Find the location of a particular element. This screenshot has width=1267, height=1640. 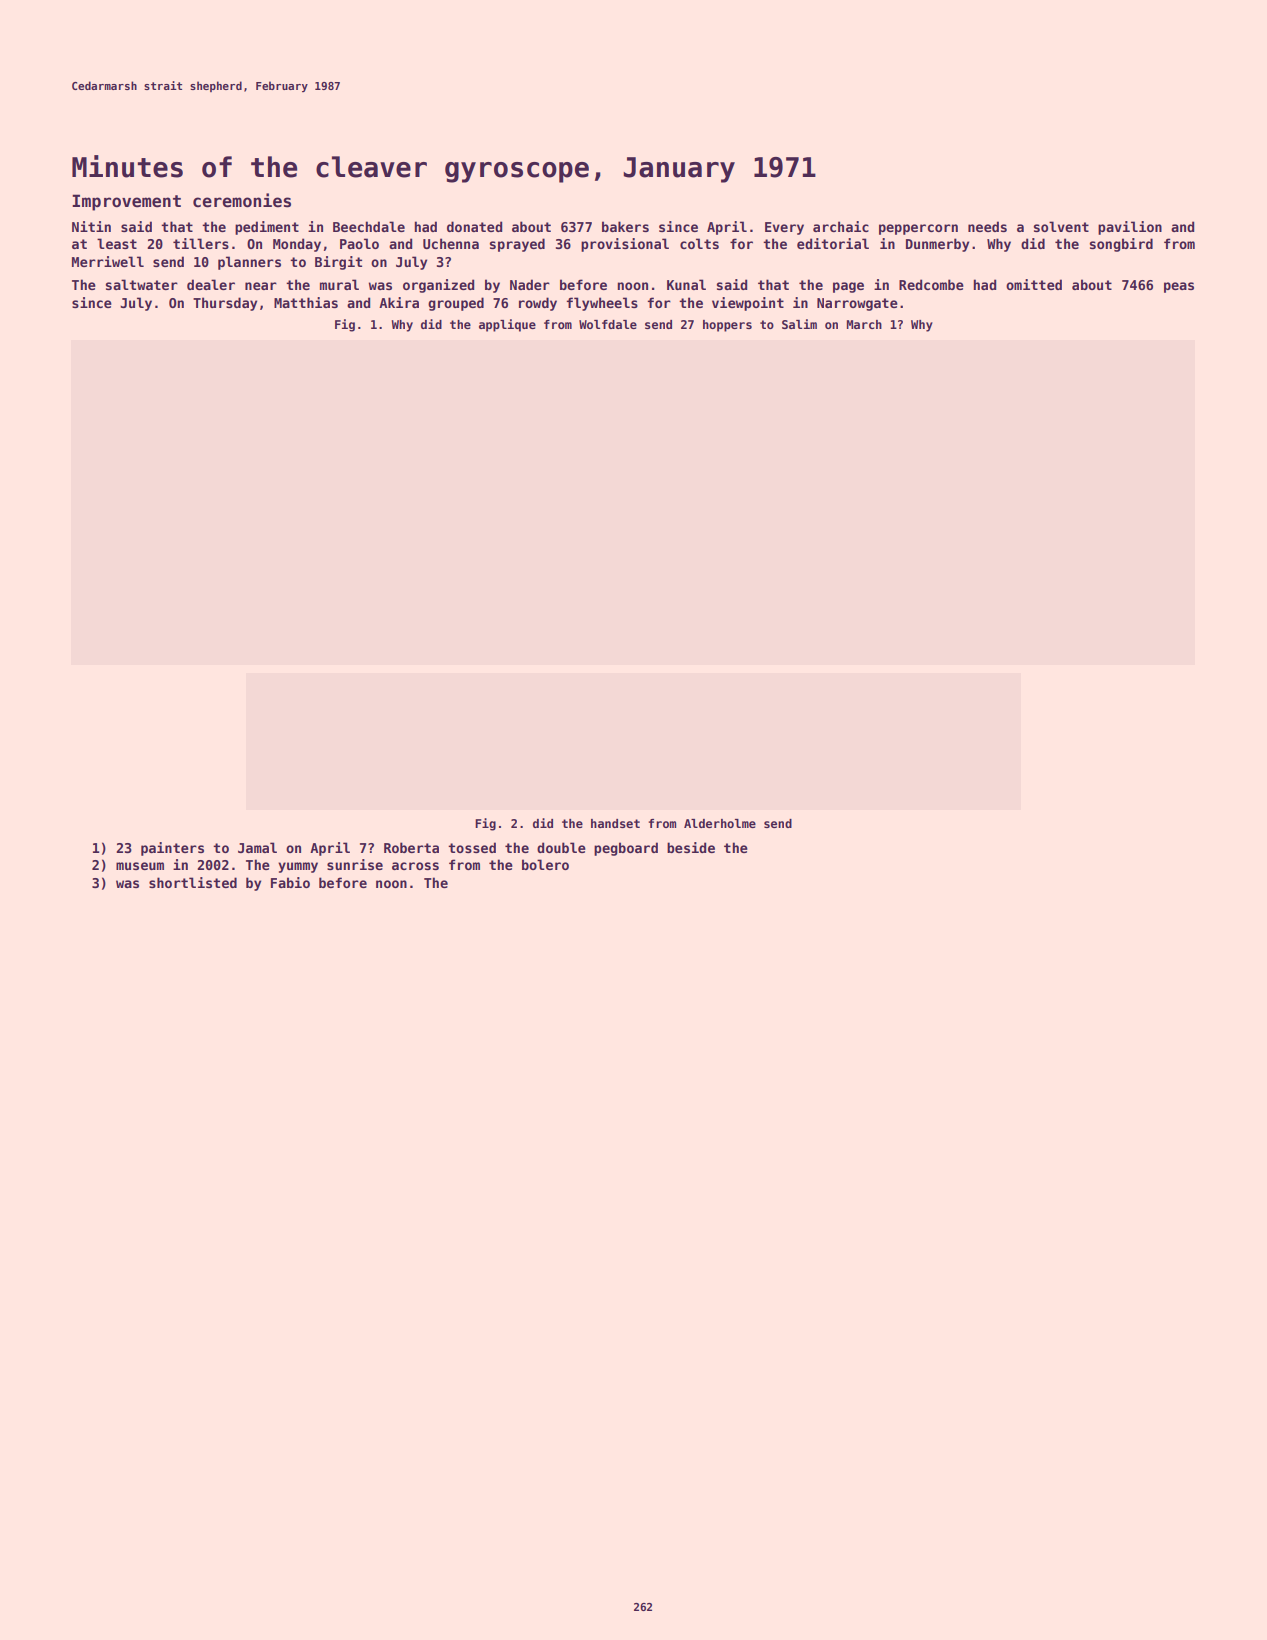

March is located at coordinates (864, 324).
